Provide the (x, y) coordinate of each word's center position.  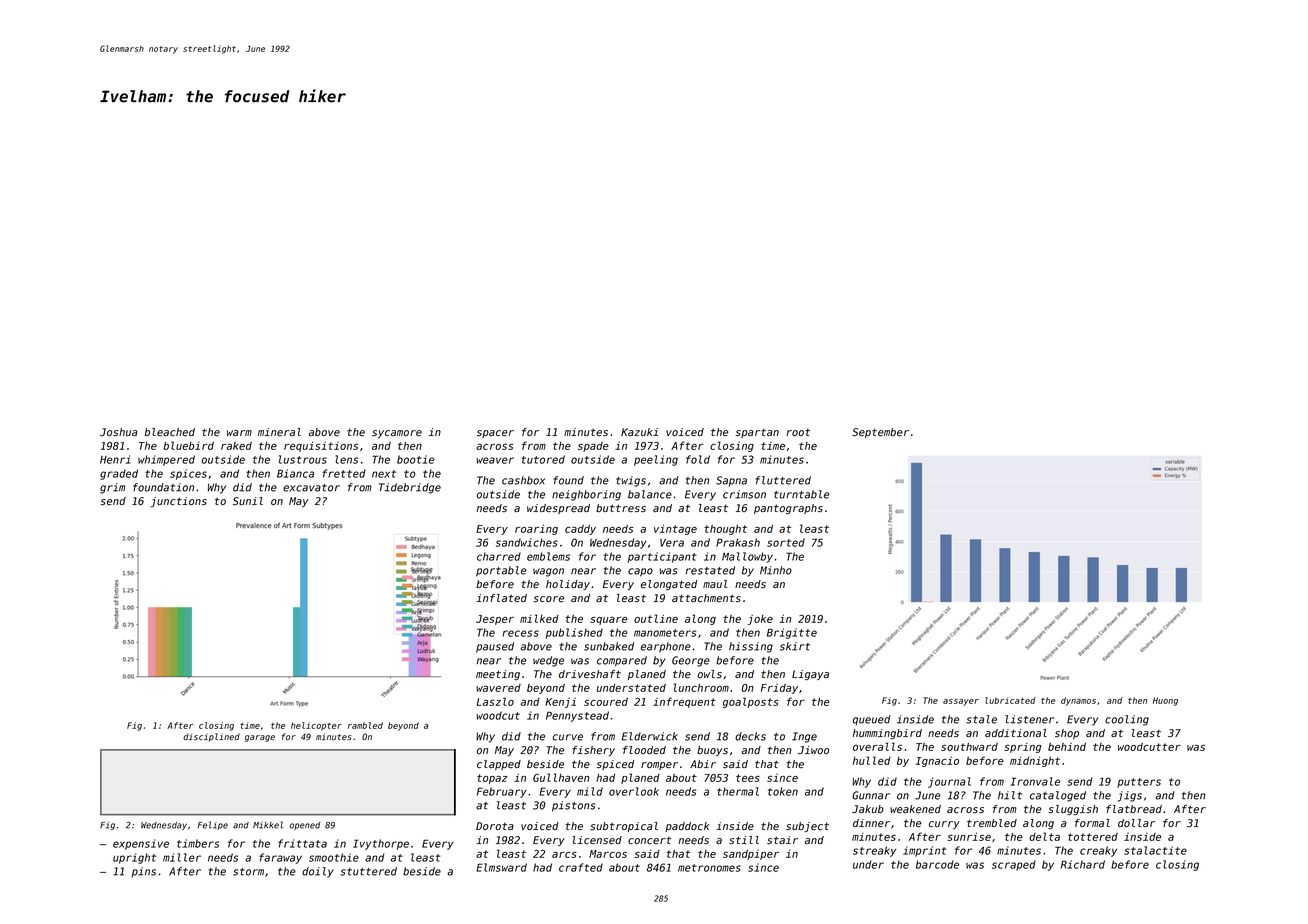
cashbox (523, 480)
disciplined (211, 737)
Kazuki (639, 432)
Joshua (119, 432)
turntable (802, 494)
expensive (141, 844)
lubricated (1010, 700)
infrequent (684, 702)
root (798, 432)
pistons (573, 806)
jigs (1130, 796)
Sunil (248, 501)
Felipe (212, 825)
